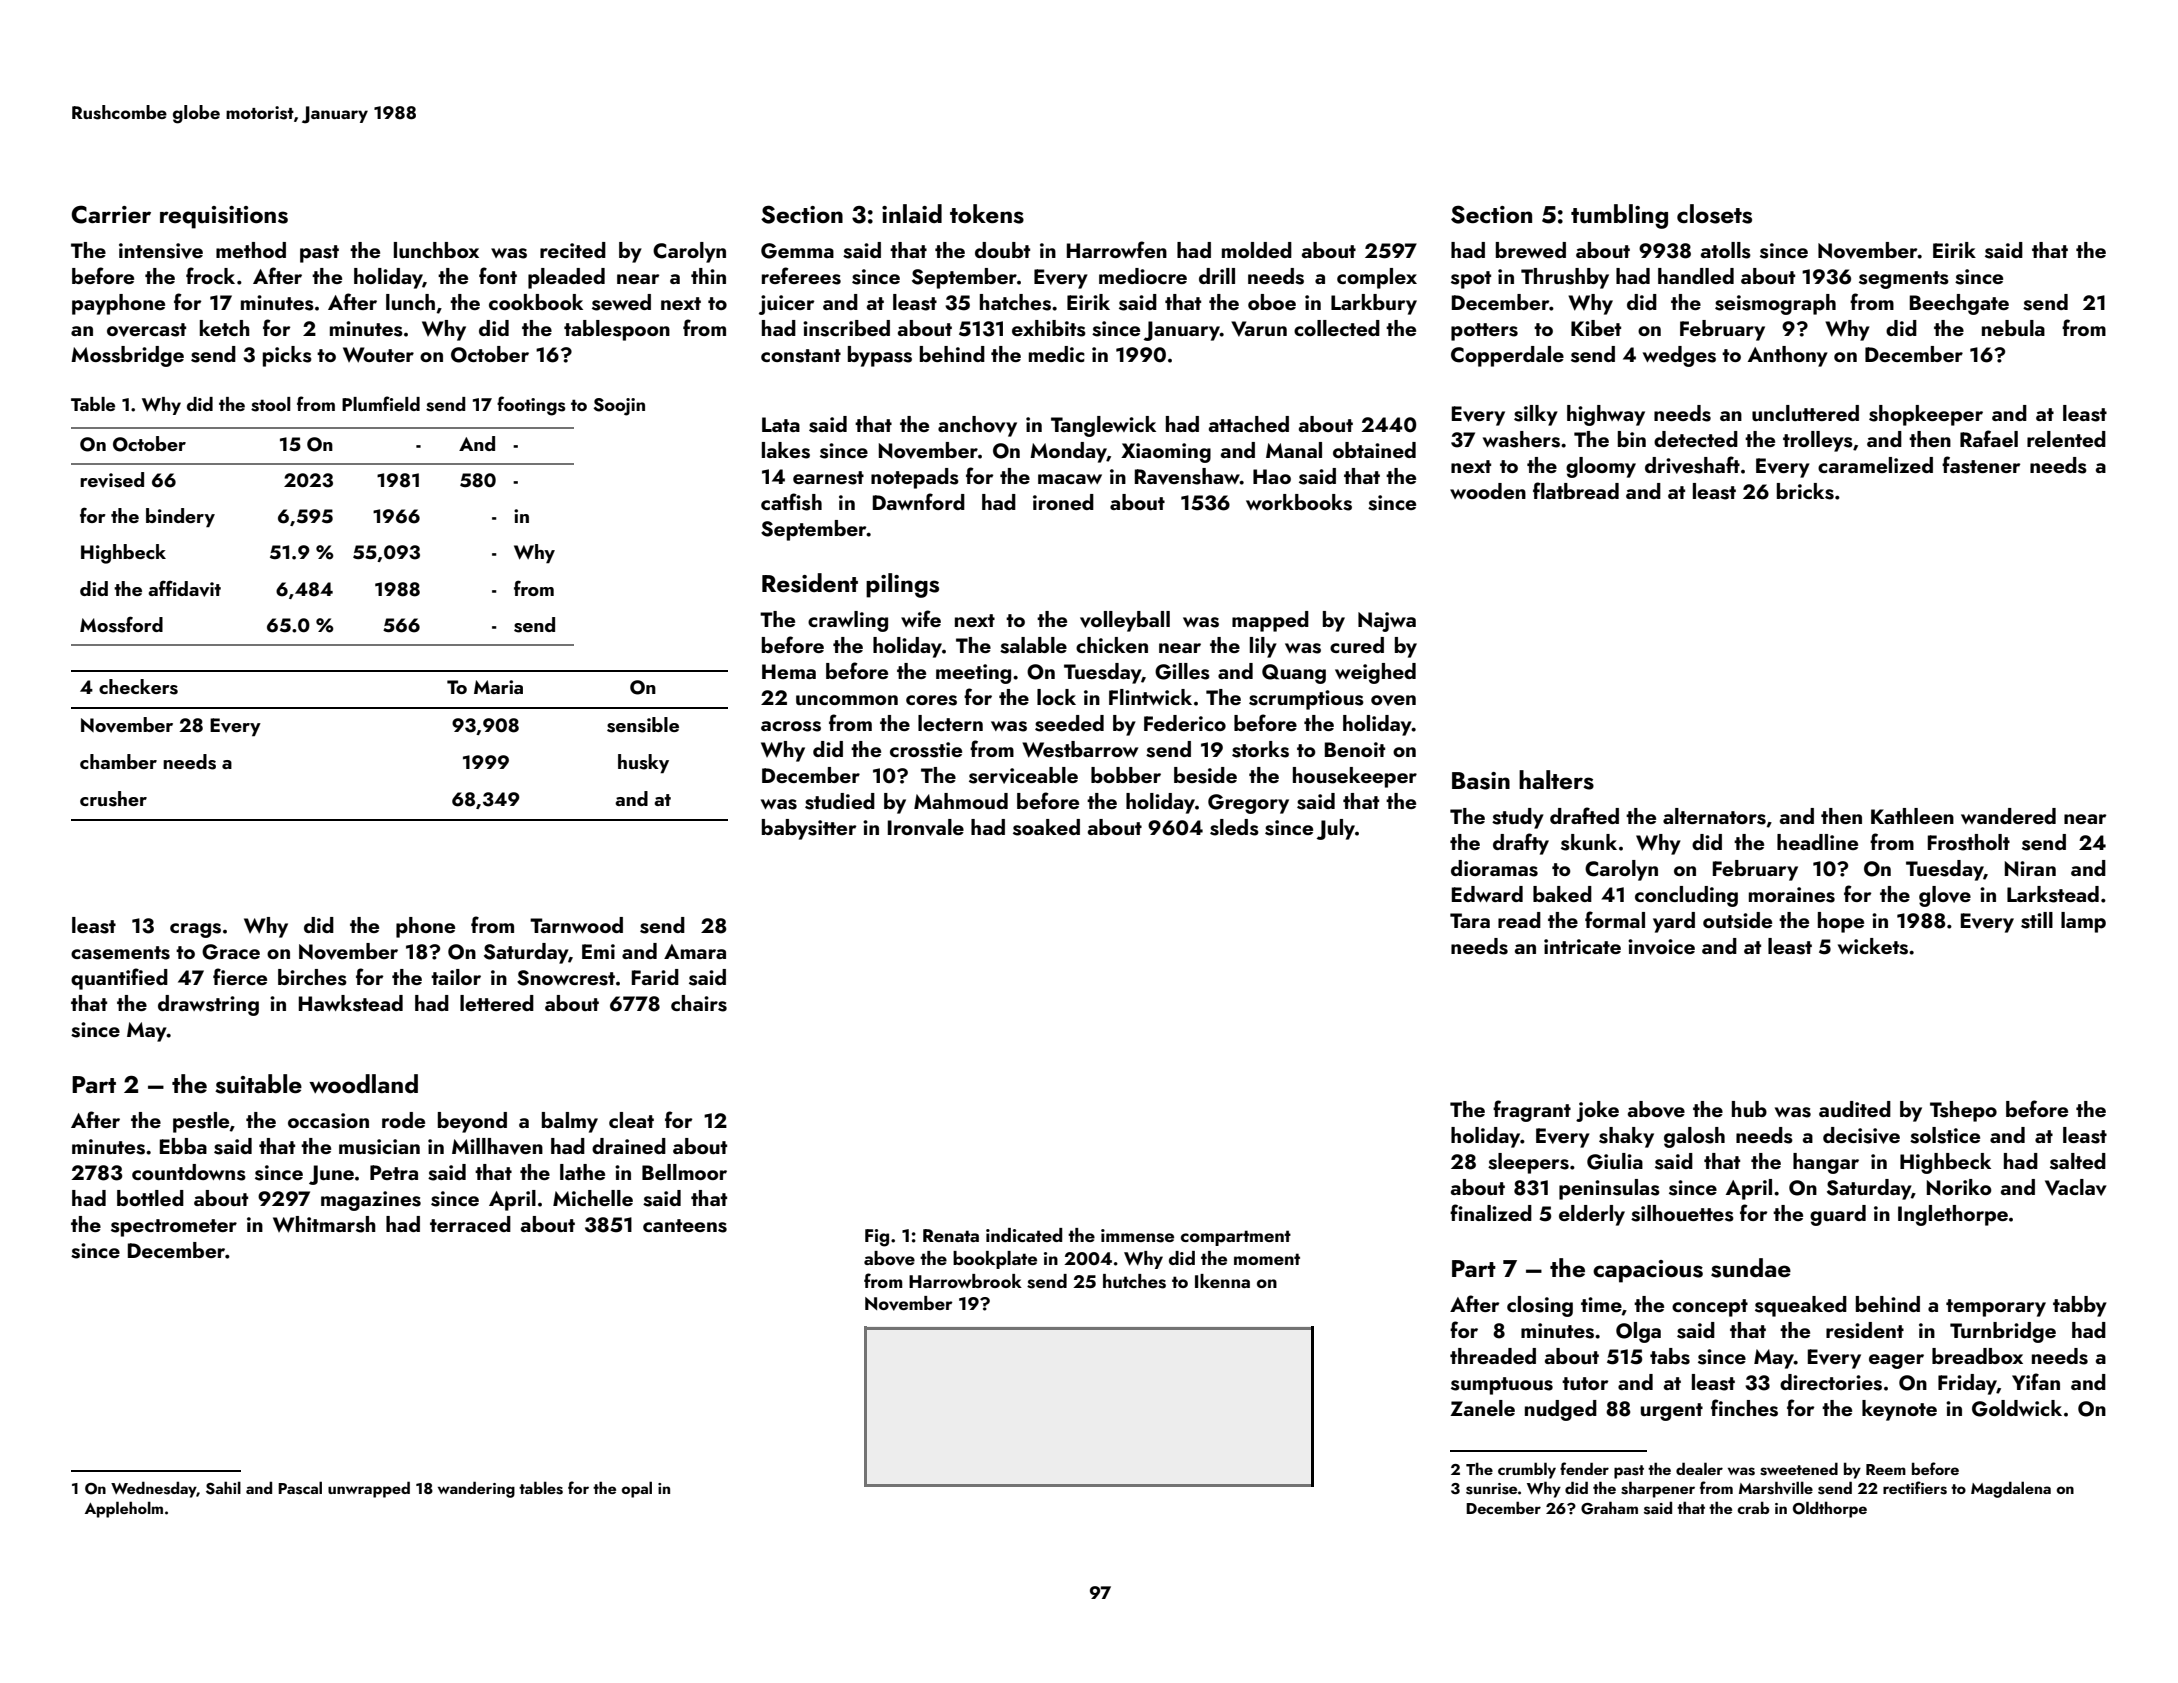 The width and height of the page is (2178, 1683). What do you see at coordinates (1619, 216) in the page?
I see `tumbling` at bounding box center [1619, 216].
